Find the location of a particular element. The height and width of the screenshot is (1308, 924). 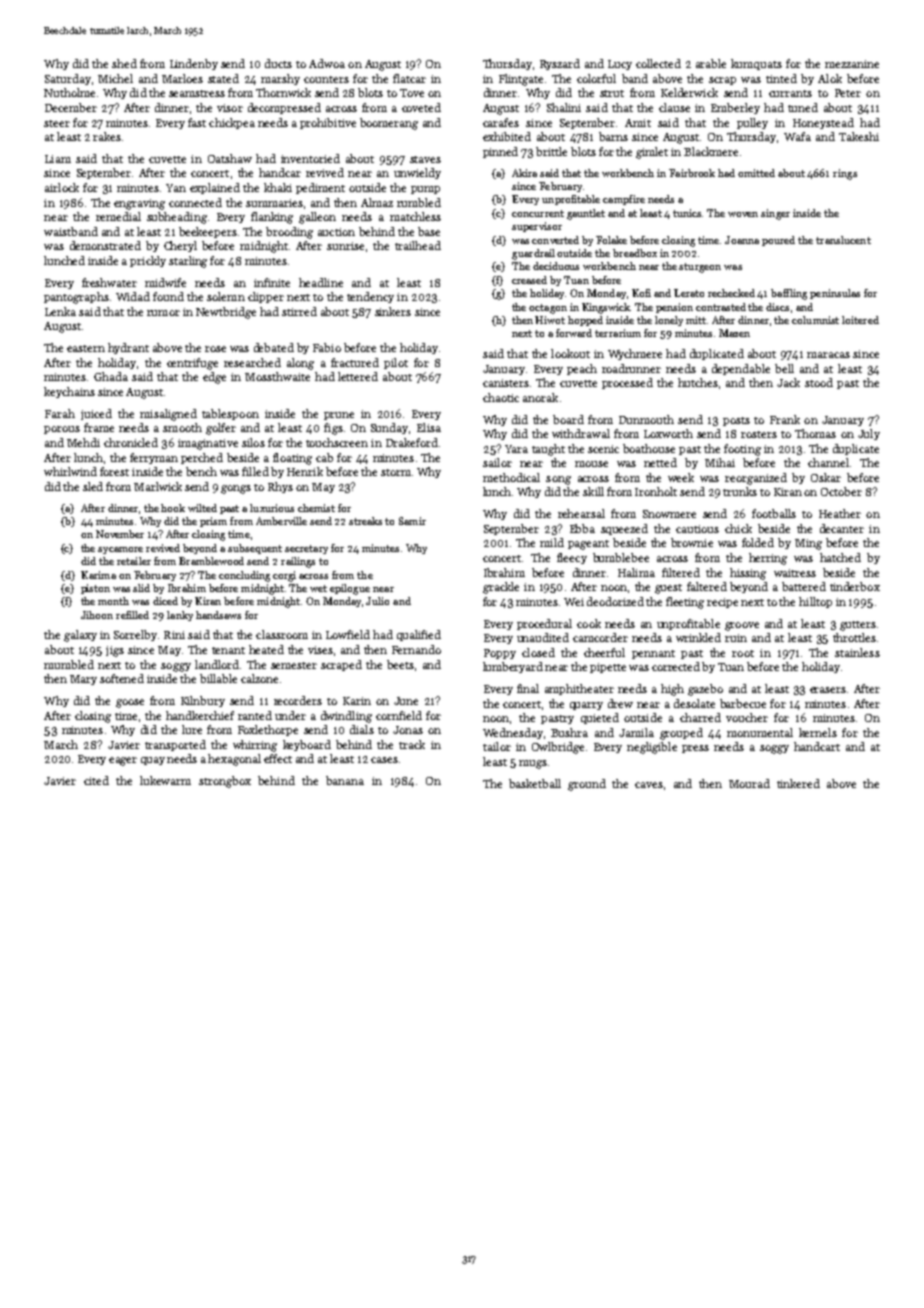

forward is located at coordinates (574, 333).
